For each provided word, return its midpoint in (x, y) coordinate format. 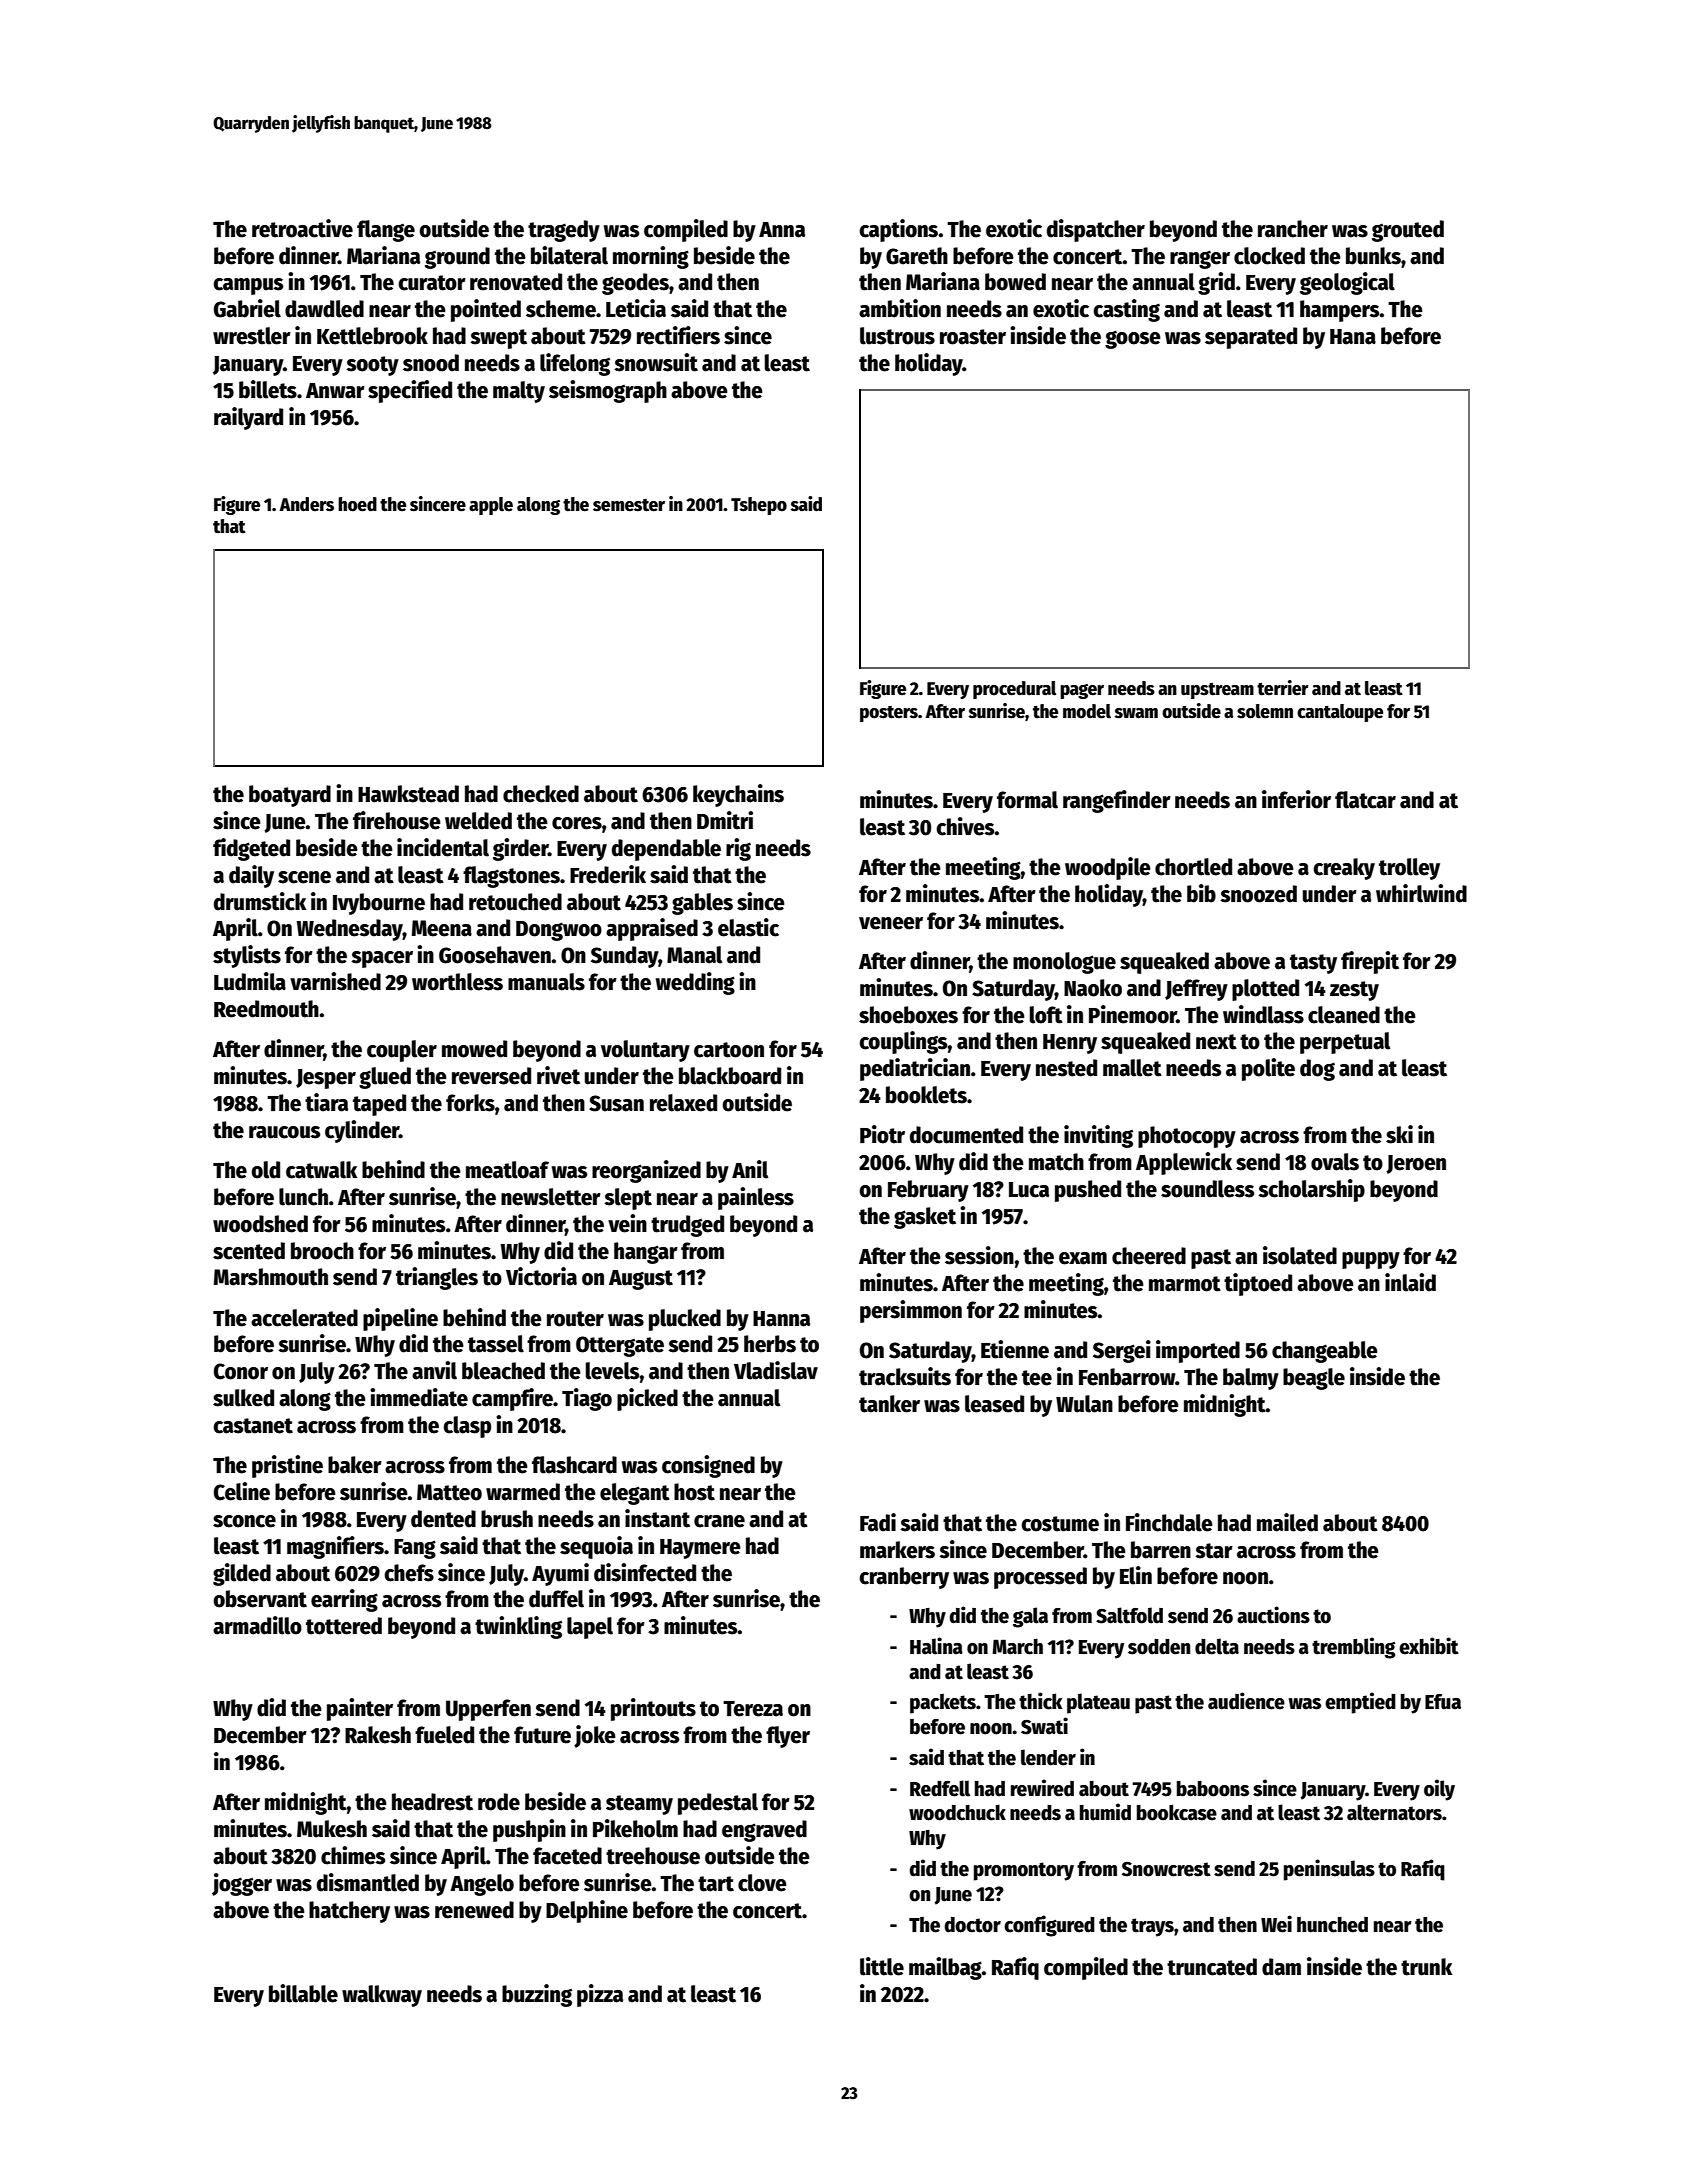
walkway (382, 1996)
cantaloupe (1340, 713)
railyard (248, 418)
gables (702, 904)
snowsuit (656, 362)
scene (304, 877)
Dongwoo (559, 931)
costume (1060, 1524)
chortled (1193, 867)
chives (965, 826)
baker (355, 1465)
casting (1126, 310)
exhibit (1429, 1646)
